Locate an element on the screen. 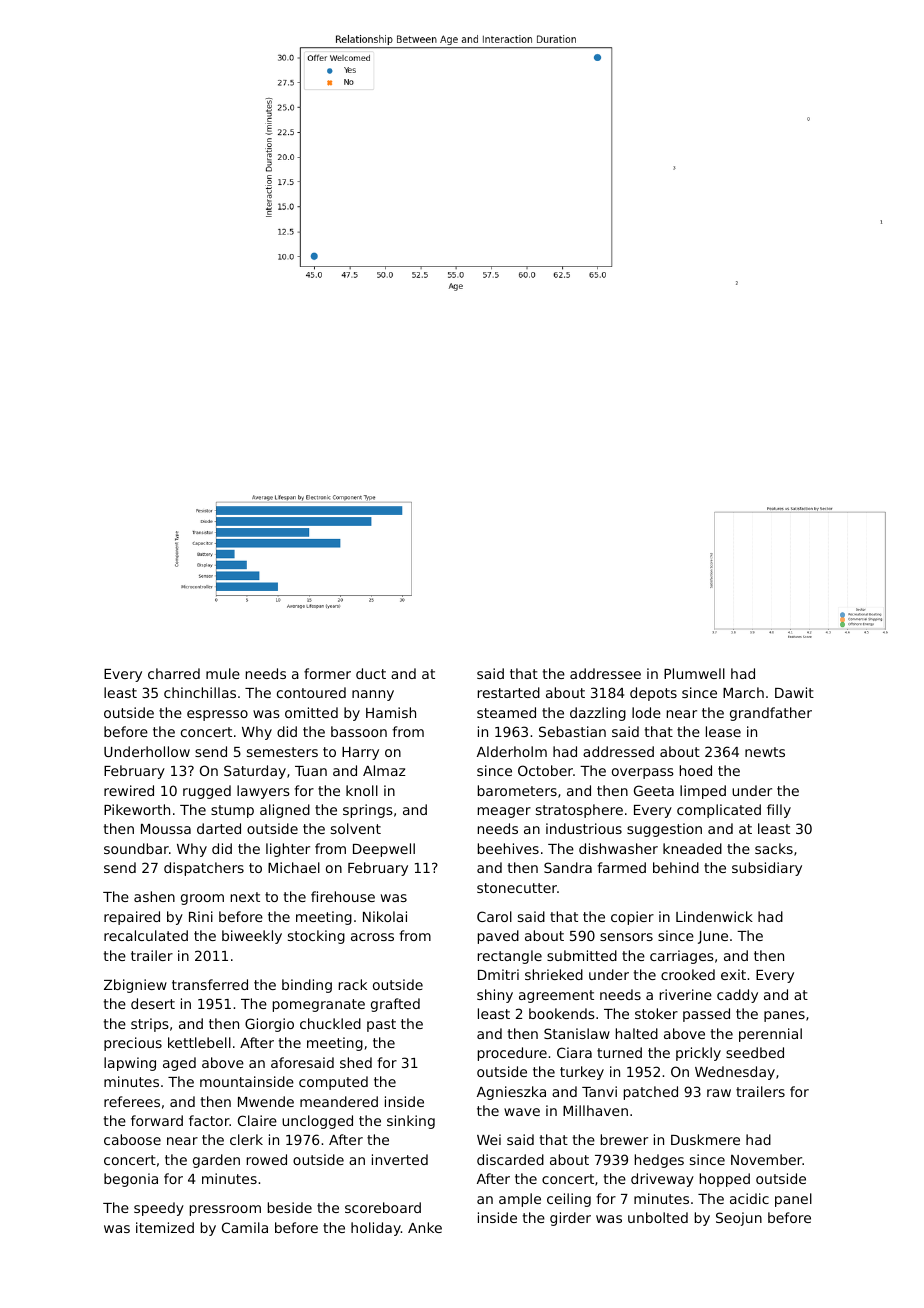 This screenshot has width=924, height=1308. firehouse is located at coordinates (343, 896).
